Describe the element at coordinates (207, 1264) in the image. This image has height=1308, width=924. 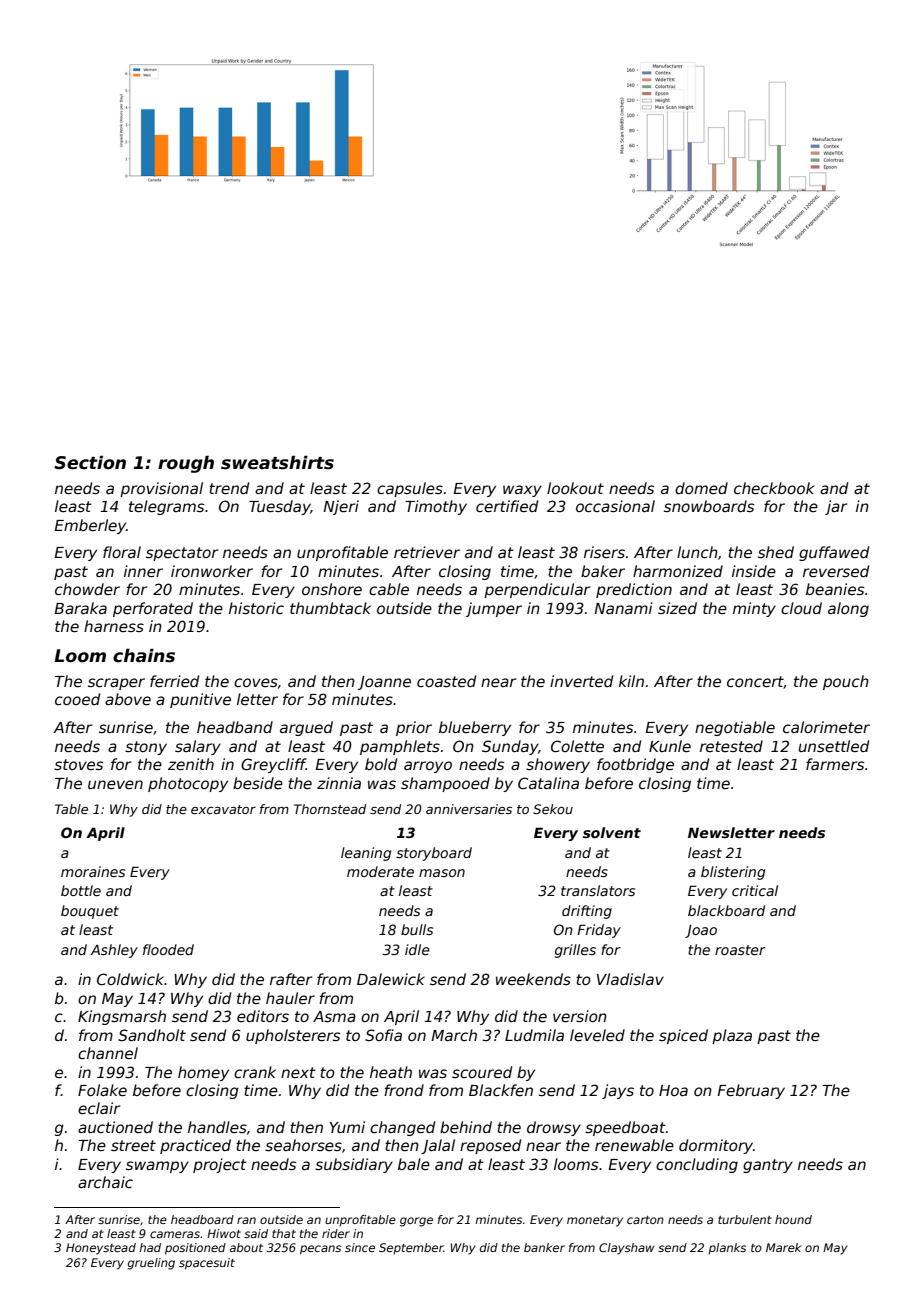
I see `spacesuit` at that location.
